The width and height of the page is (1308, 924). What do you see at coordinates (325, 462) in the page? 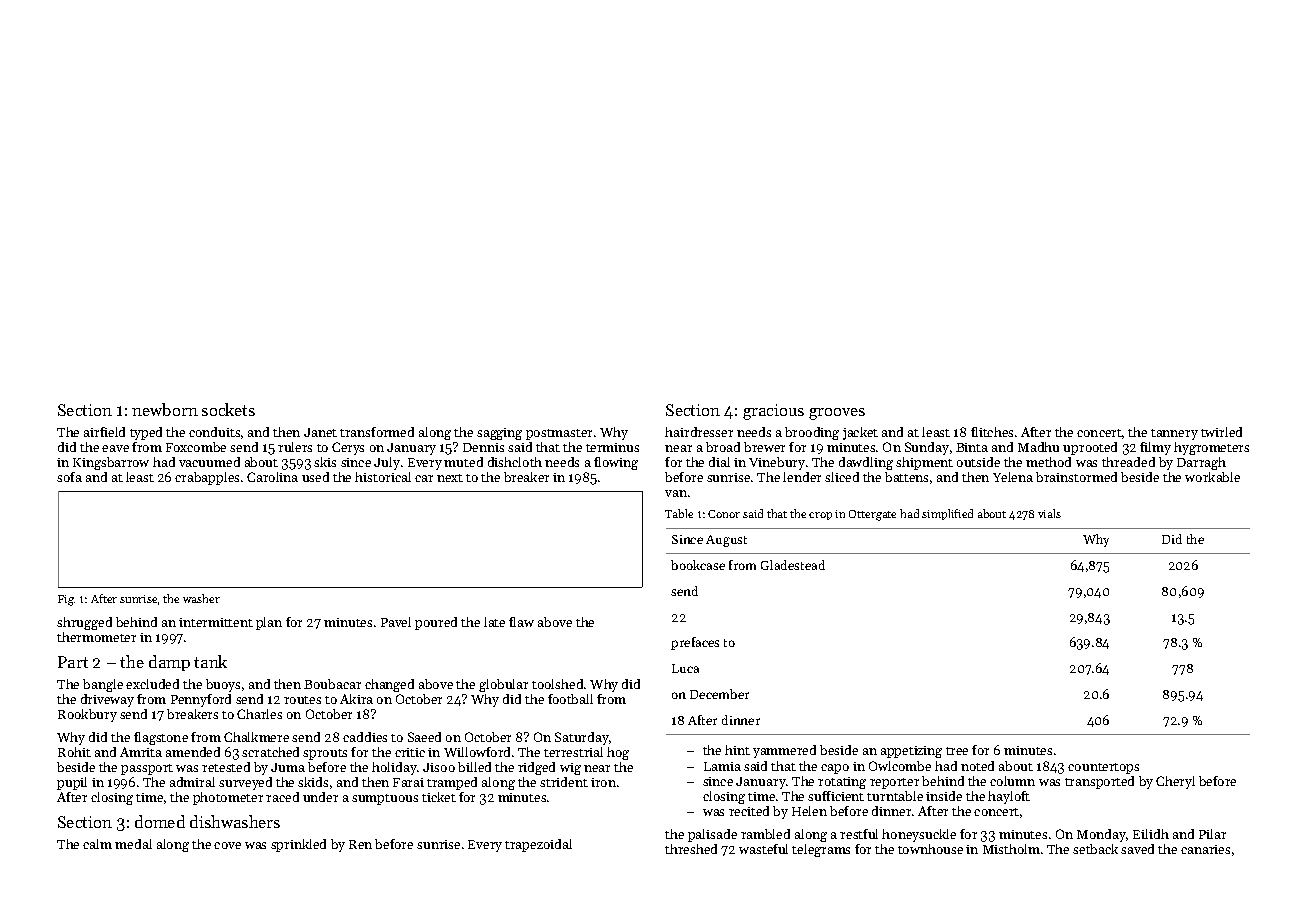
I see `skis` at bounding box center [325, 462].
